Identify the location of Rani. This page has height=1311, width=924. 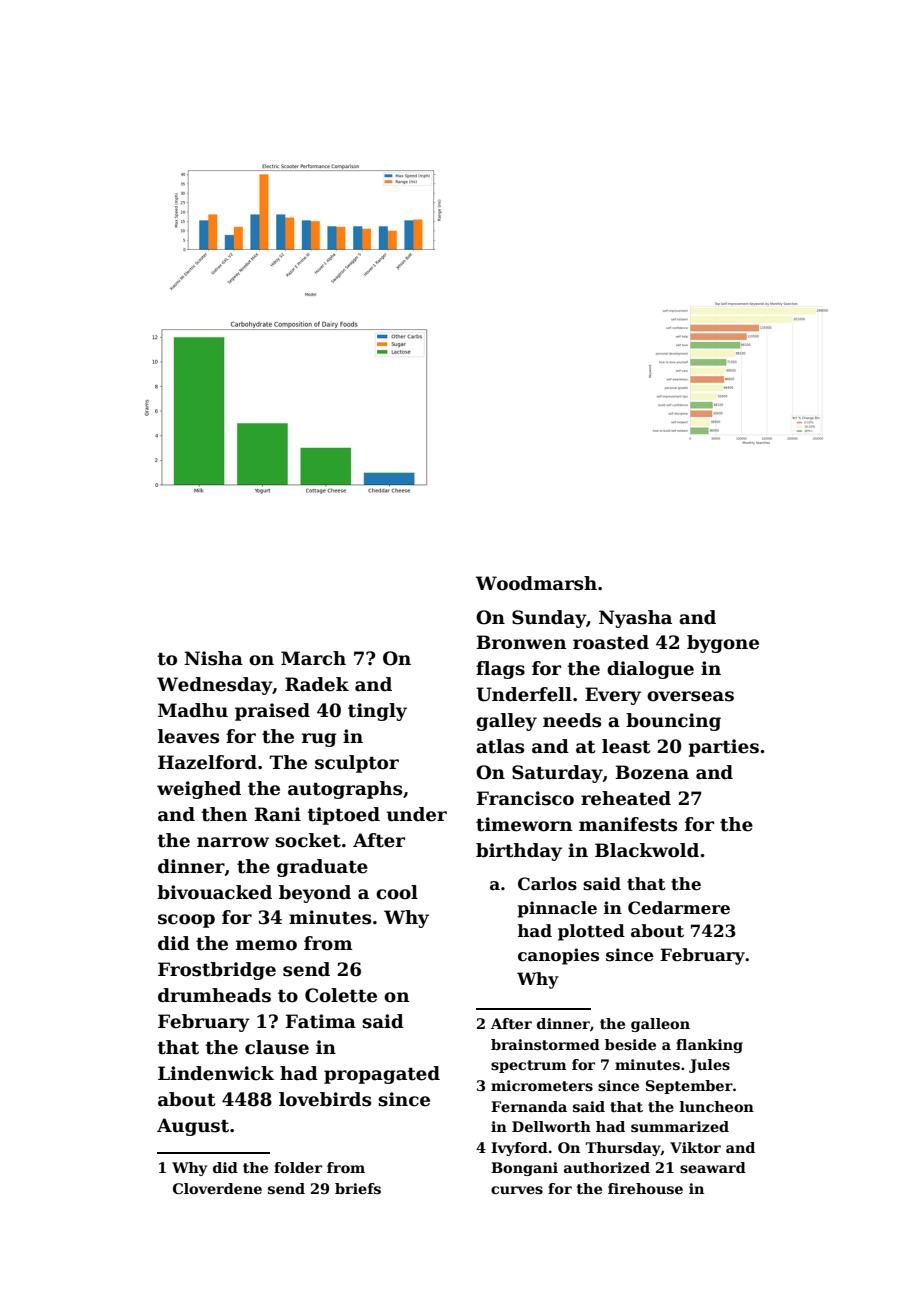
(278, 814).
